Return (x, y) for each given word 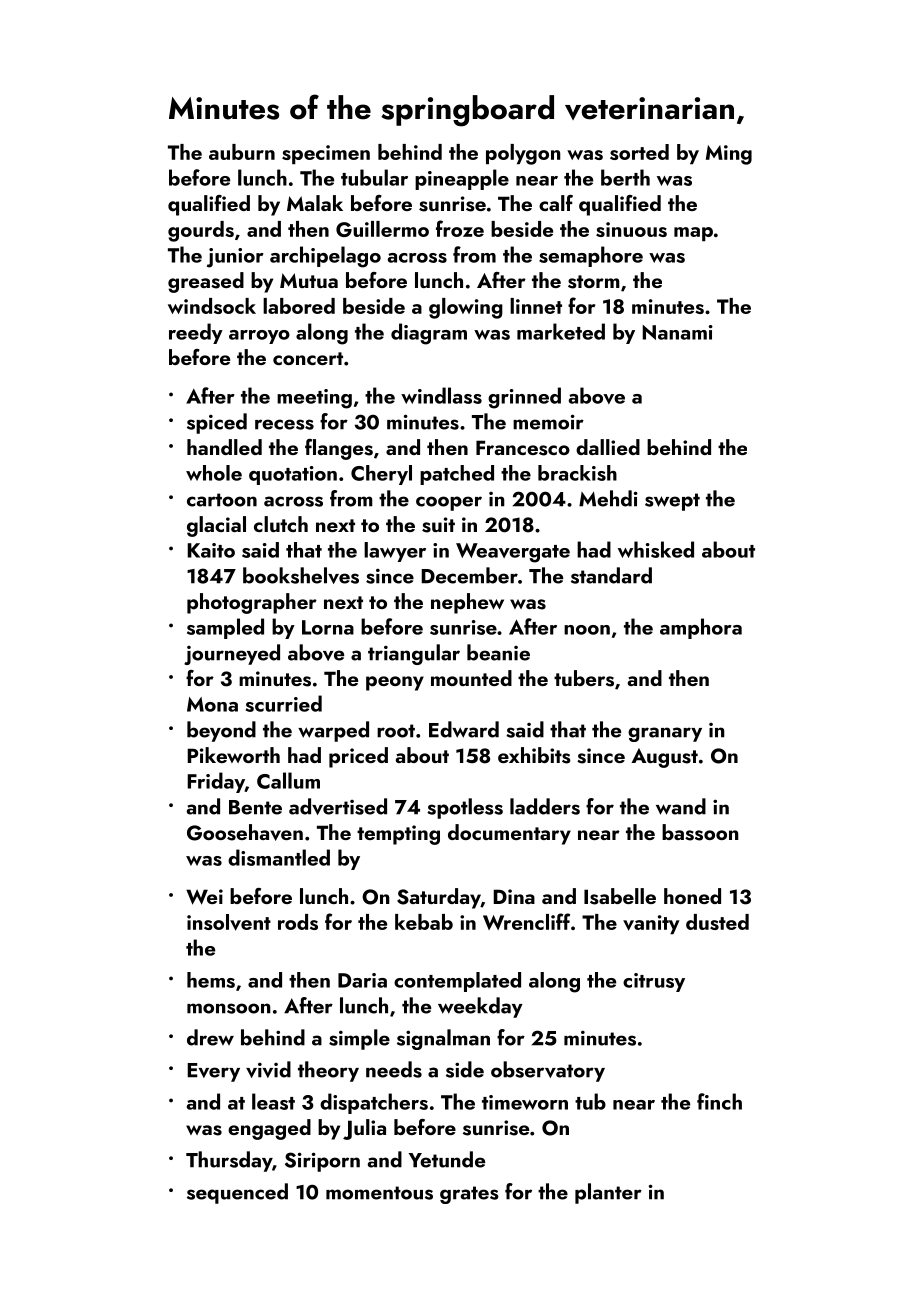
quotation (293, 475)
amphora (701, 628)
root (396, 731)
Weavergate (513, 553)
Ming (729, 155)
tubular (374, 177)
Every (213, 1072)
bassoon (700, 832)
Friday (216, 782)
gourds (201, 231)
